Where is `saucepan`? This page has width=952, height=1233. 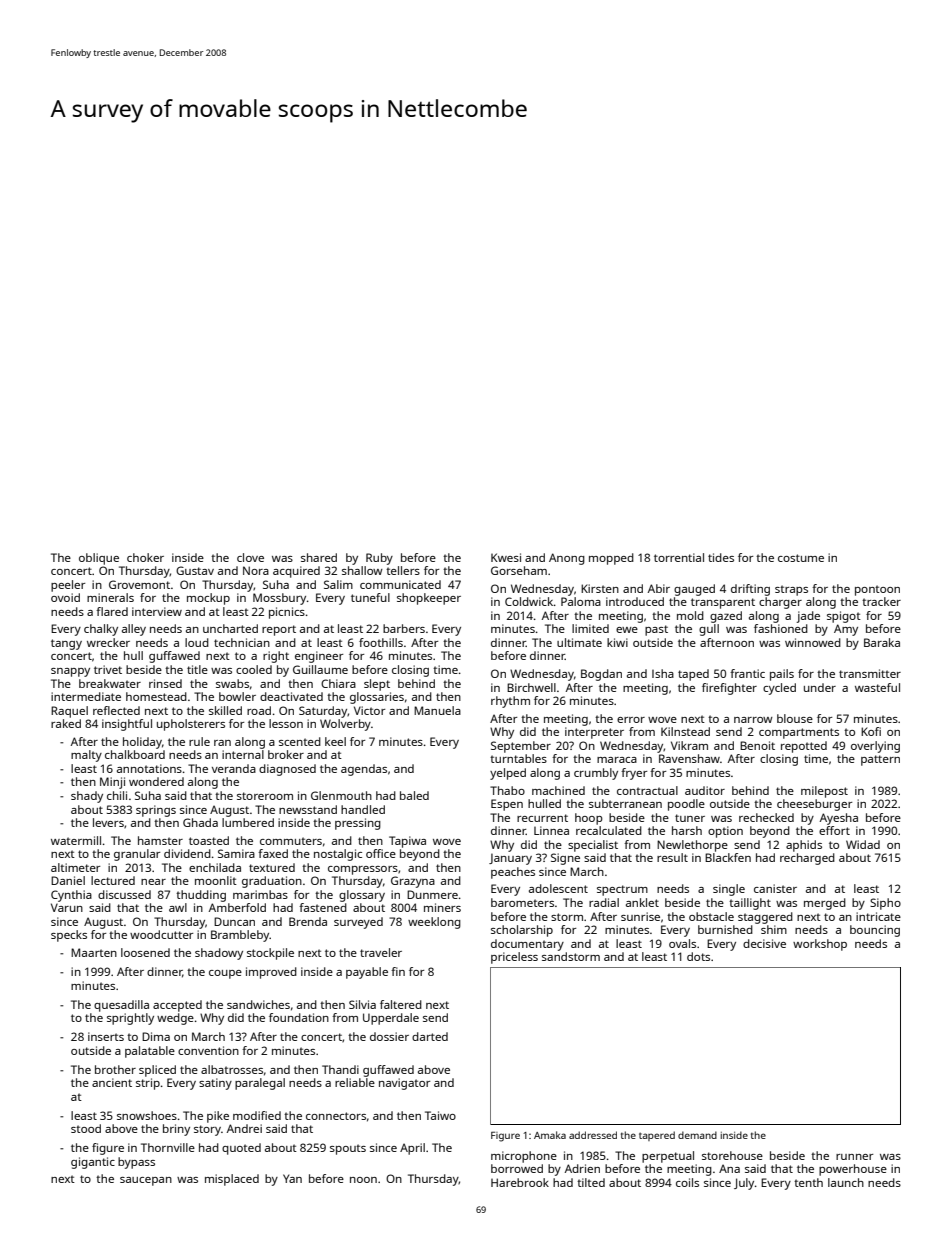
saucepan is located at coordinates (146, 1181).
